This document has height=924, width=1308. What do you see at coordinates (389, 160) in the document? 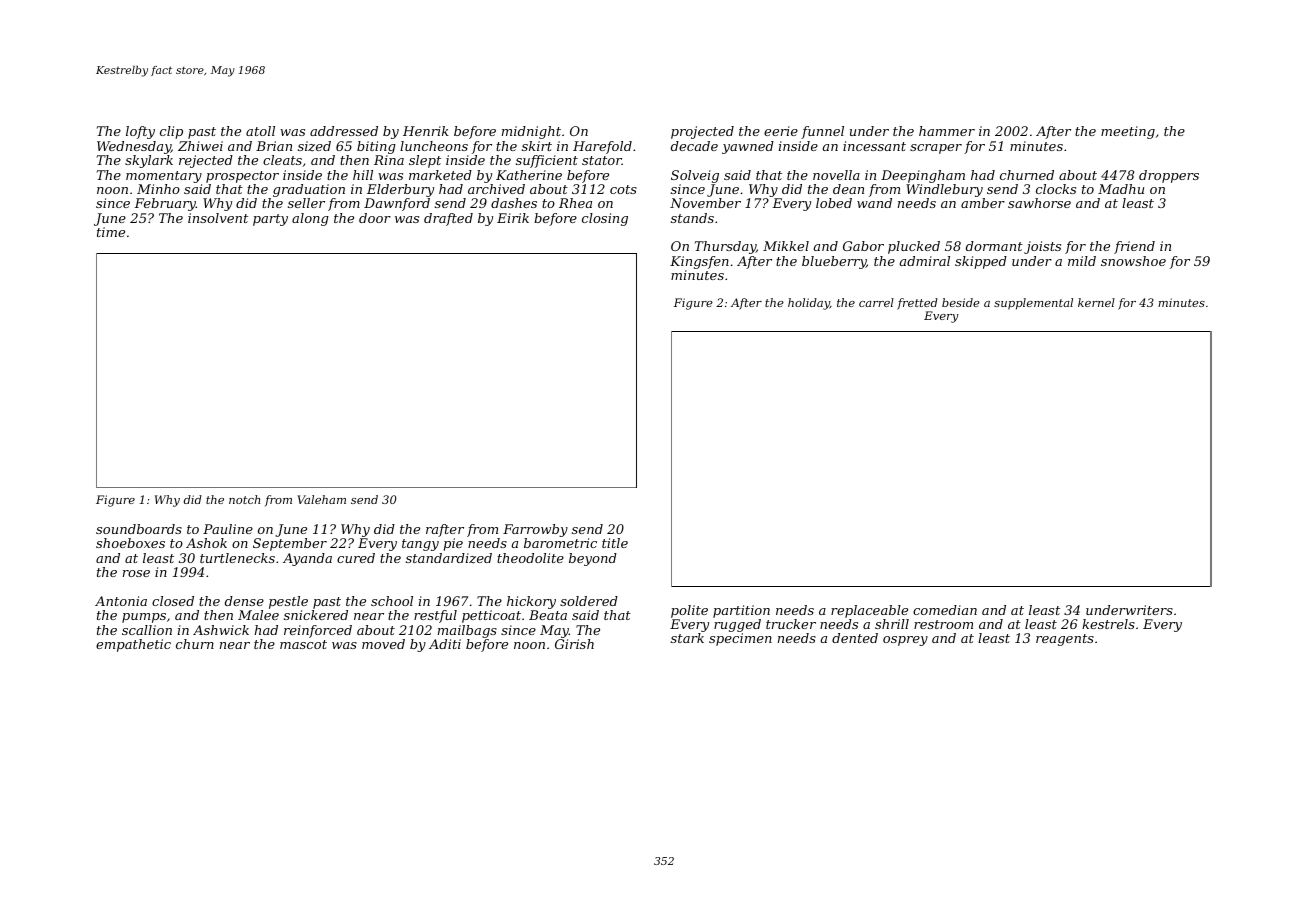
I see `Rina` at bounding box center [389, 160].
